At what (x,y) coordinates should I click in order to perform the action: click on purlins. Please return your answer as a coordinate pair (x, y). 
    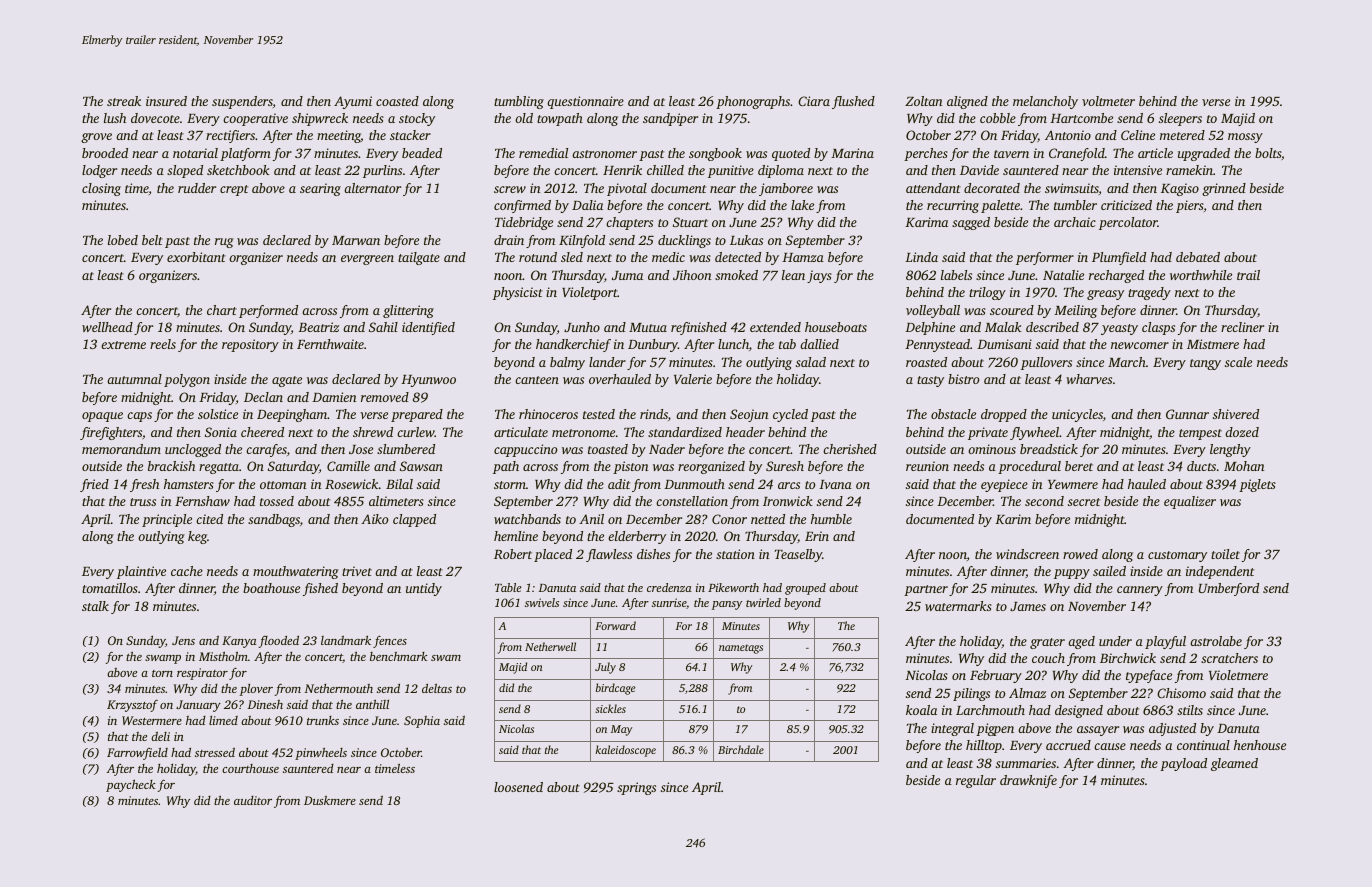
    Looking at the image, I should click on (382, 171).
